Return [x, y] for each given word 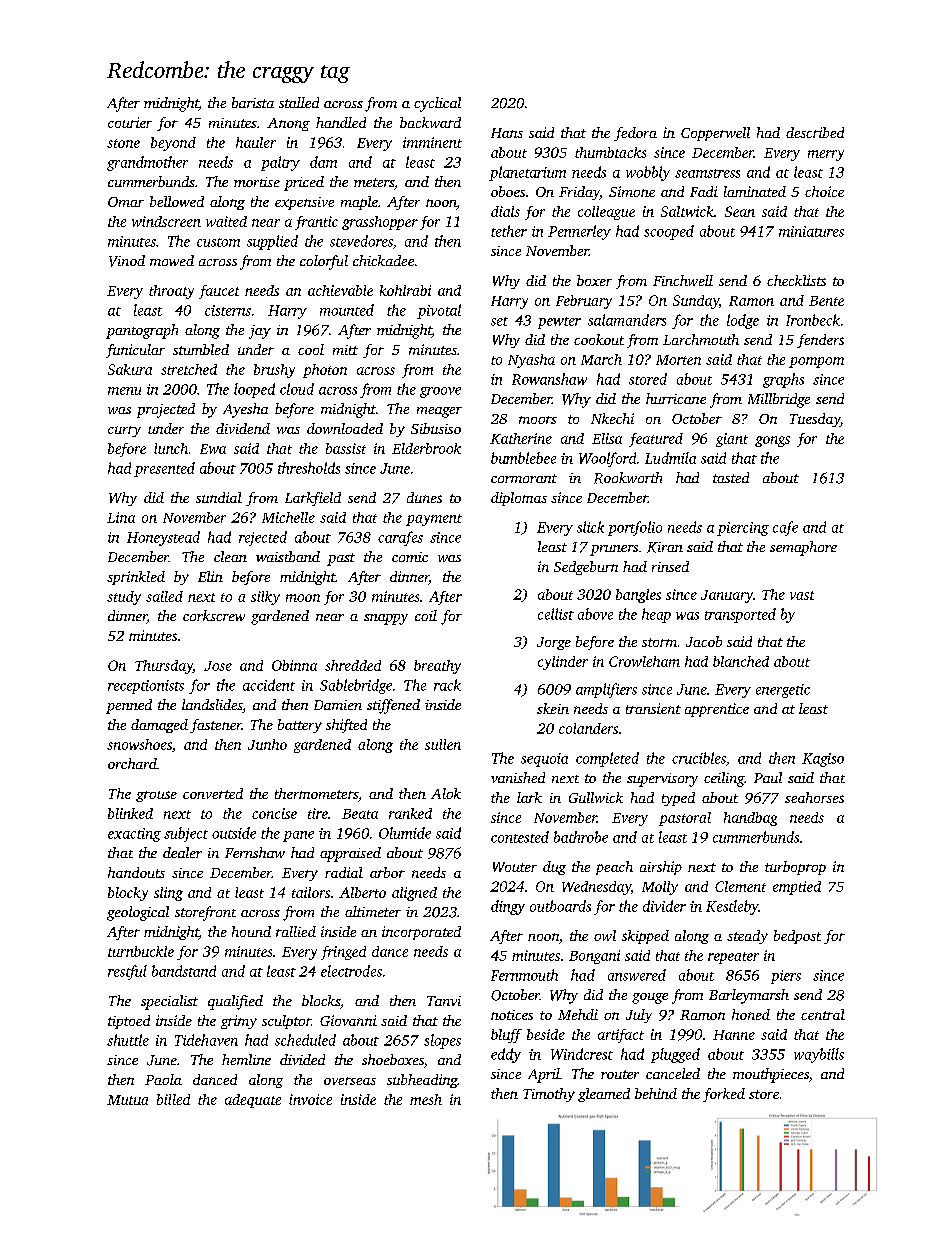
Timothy [549, 1095]
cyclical [437, 104]
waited [226, 221]
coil [426, 615]
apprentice [717, 710]
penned [129, 706]
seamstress [707, 173]
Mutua [127, 1100]
